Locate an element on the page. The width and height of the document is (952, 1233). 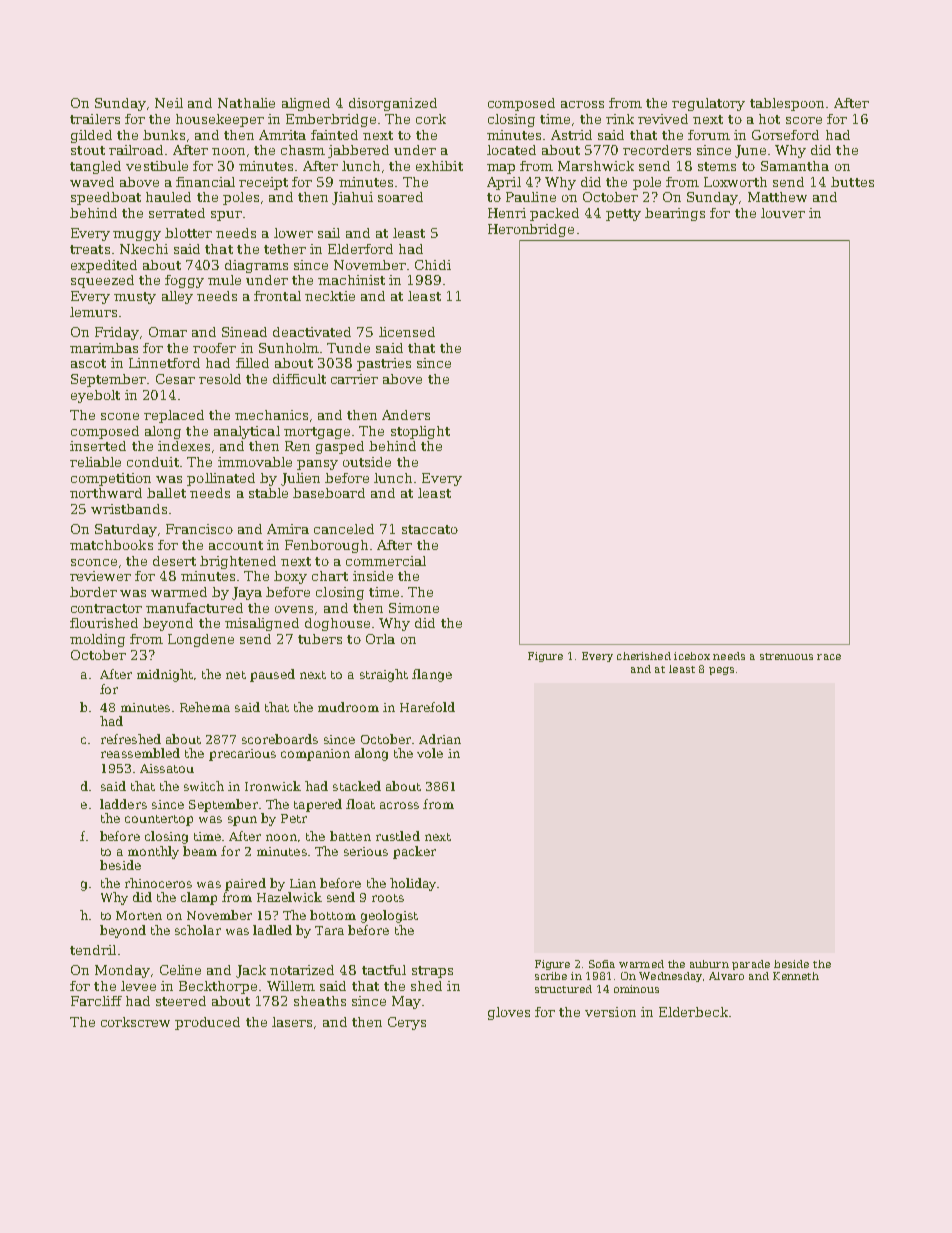
strenuous is located at coordinates (786, 656).
